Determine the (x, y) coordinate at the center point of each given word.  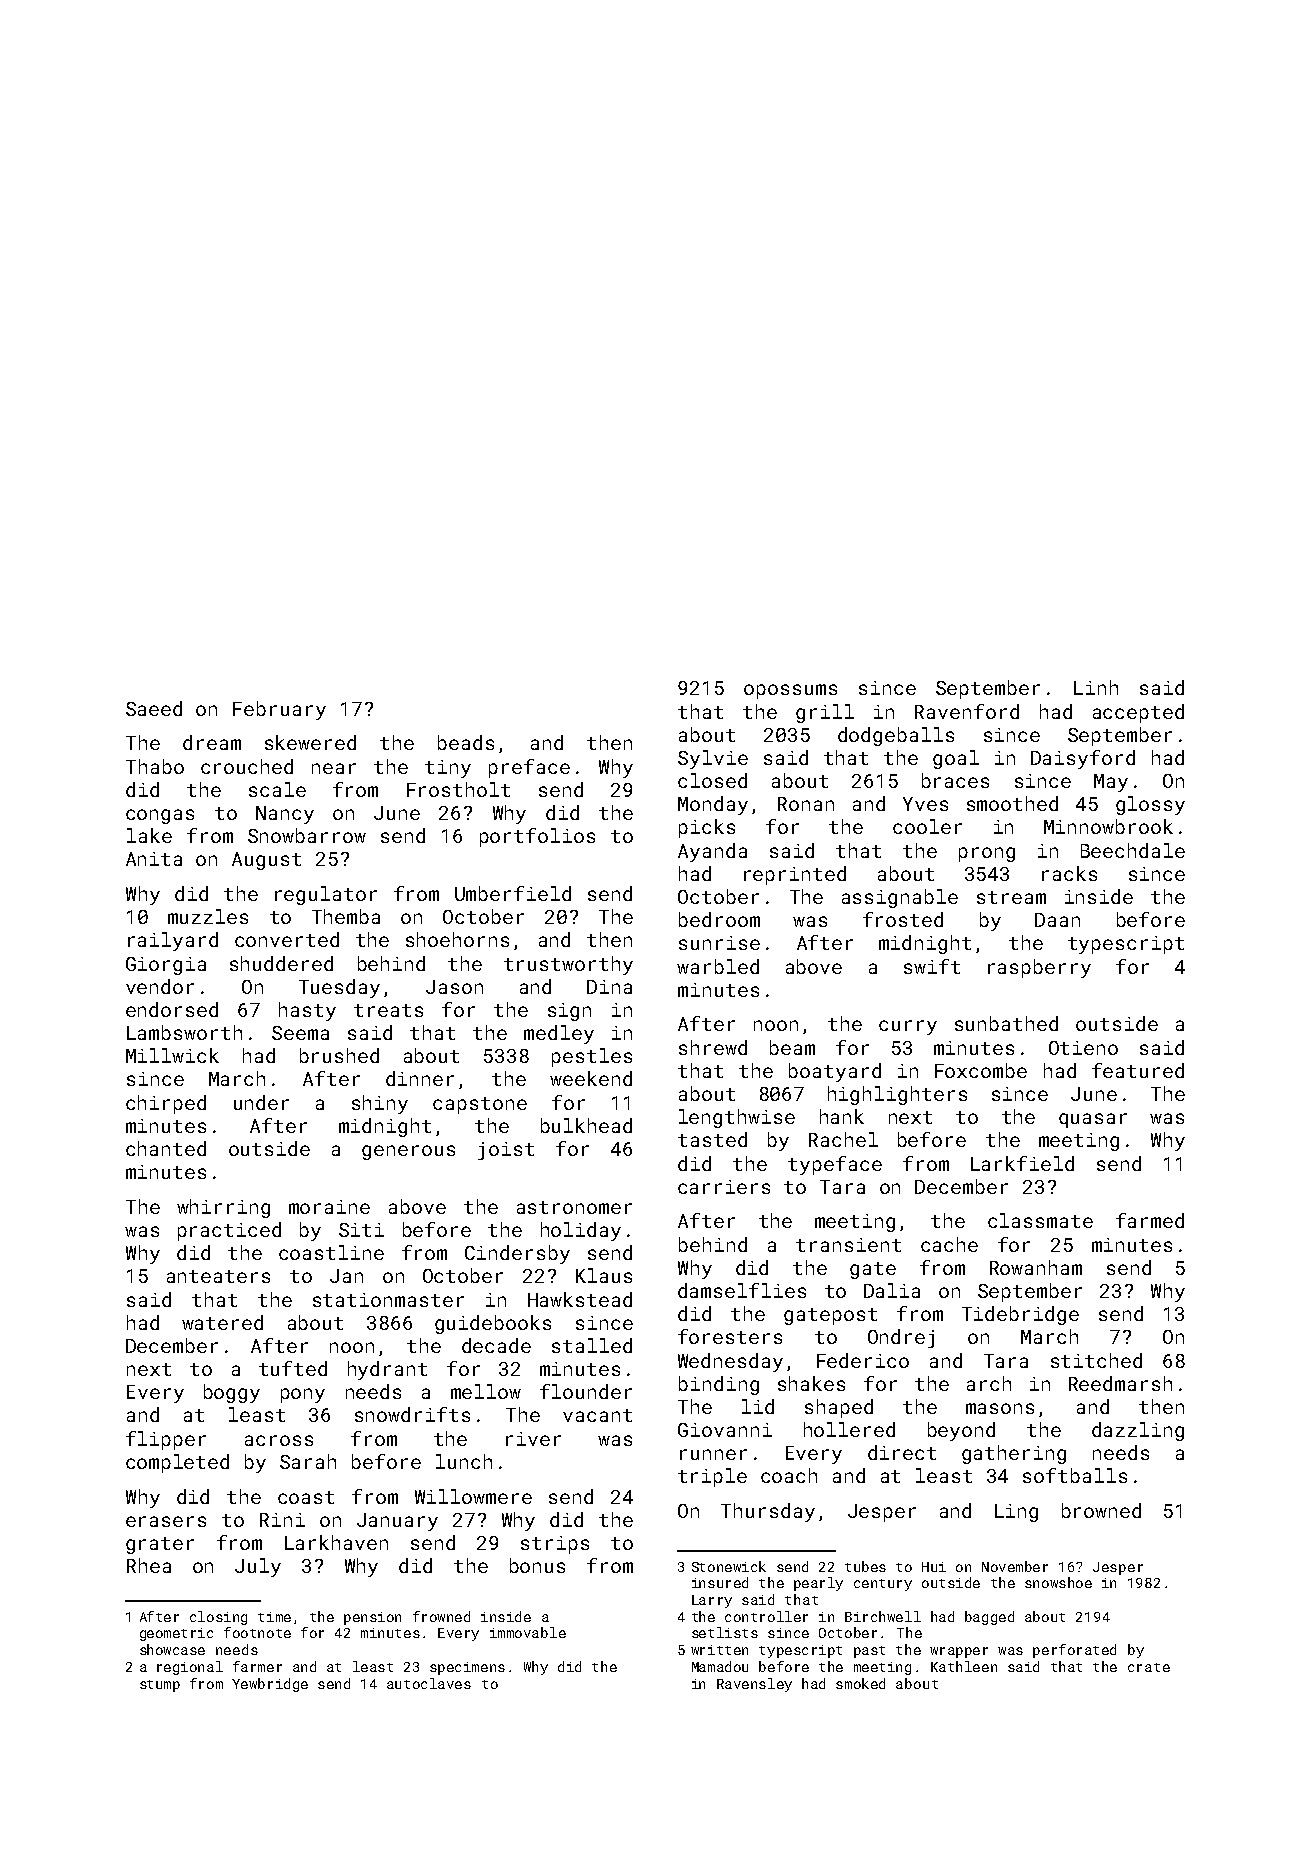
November (1015, 1566)
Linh (1096, 687)
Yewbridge (270, 1685)
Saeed (154, 708)
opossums (790, 691)
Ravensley (754, 1685)
